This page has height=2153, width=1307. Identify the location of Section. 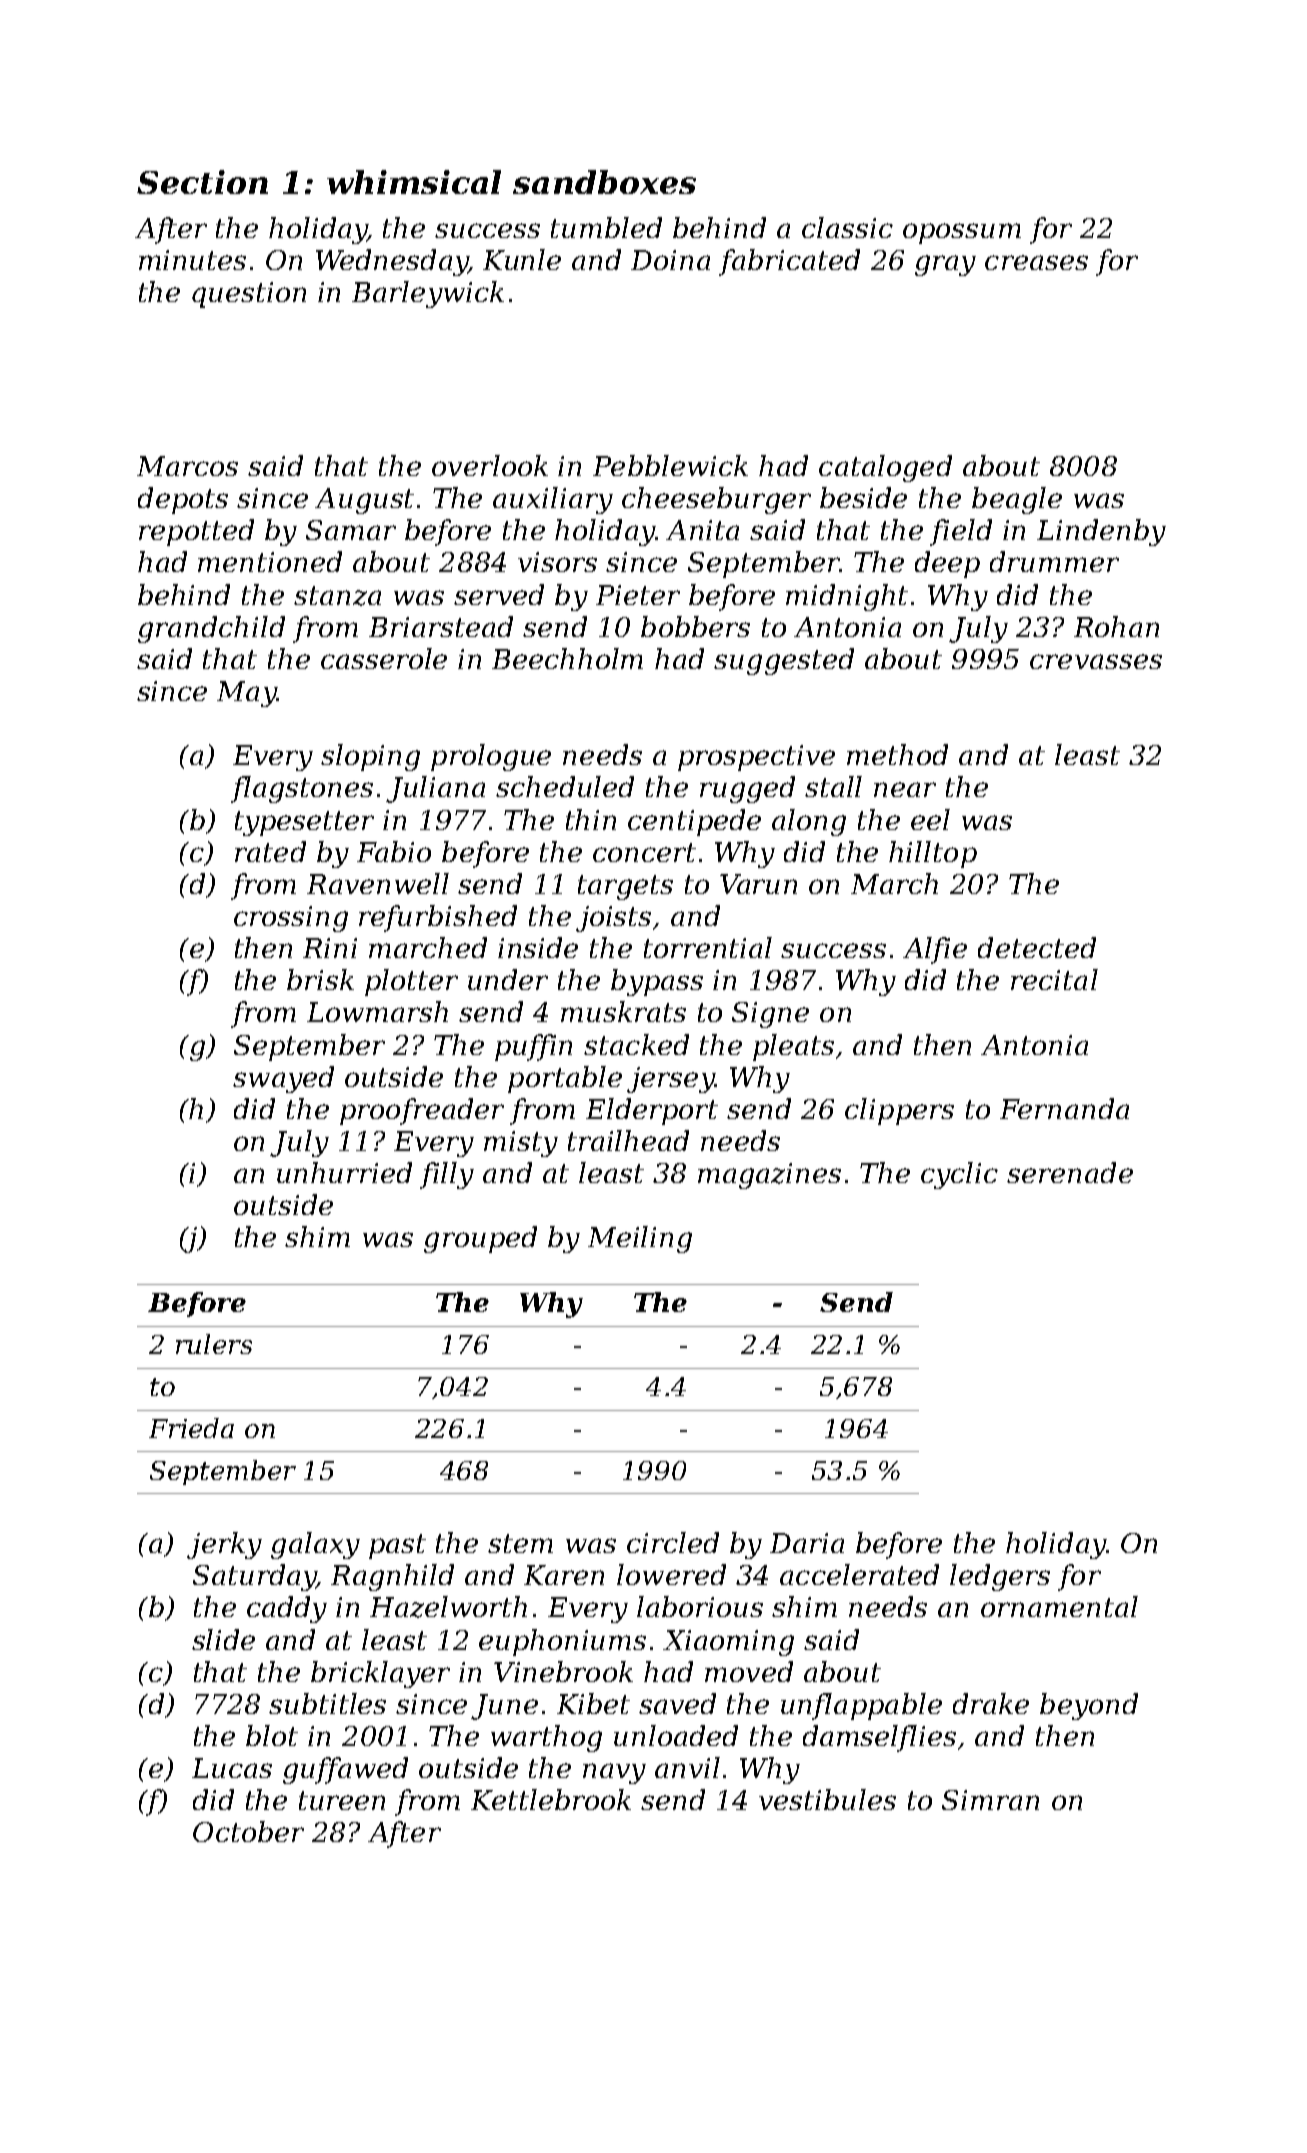
(202, 182).
